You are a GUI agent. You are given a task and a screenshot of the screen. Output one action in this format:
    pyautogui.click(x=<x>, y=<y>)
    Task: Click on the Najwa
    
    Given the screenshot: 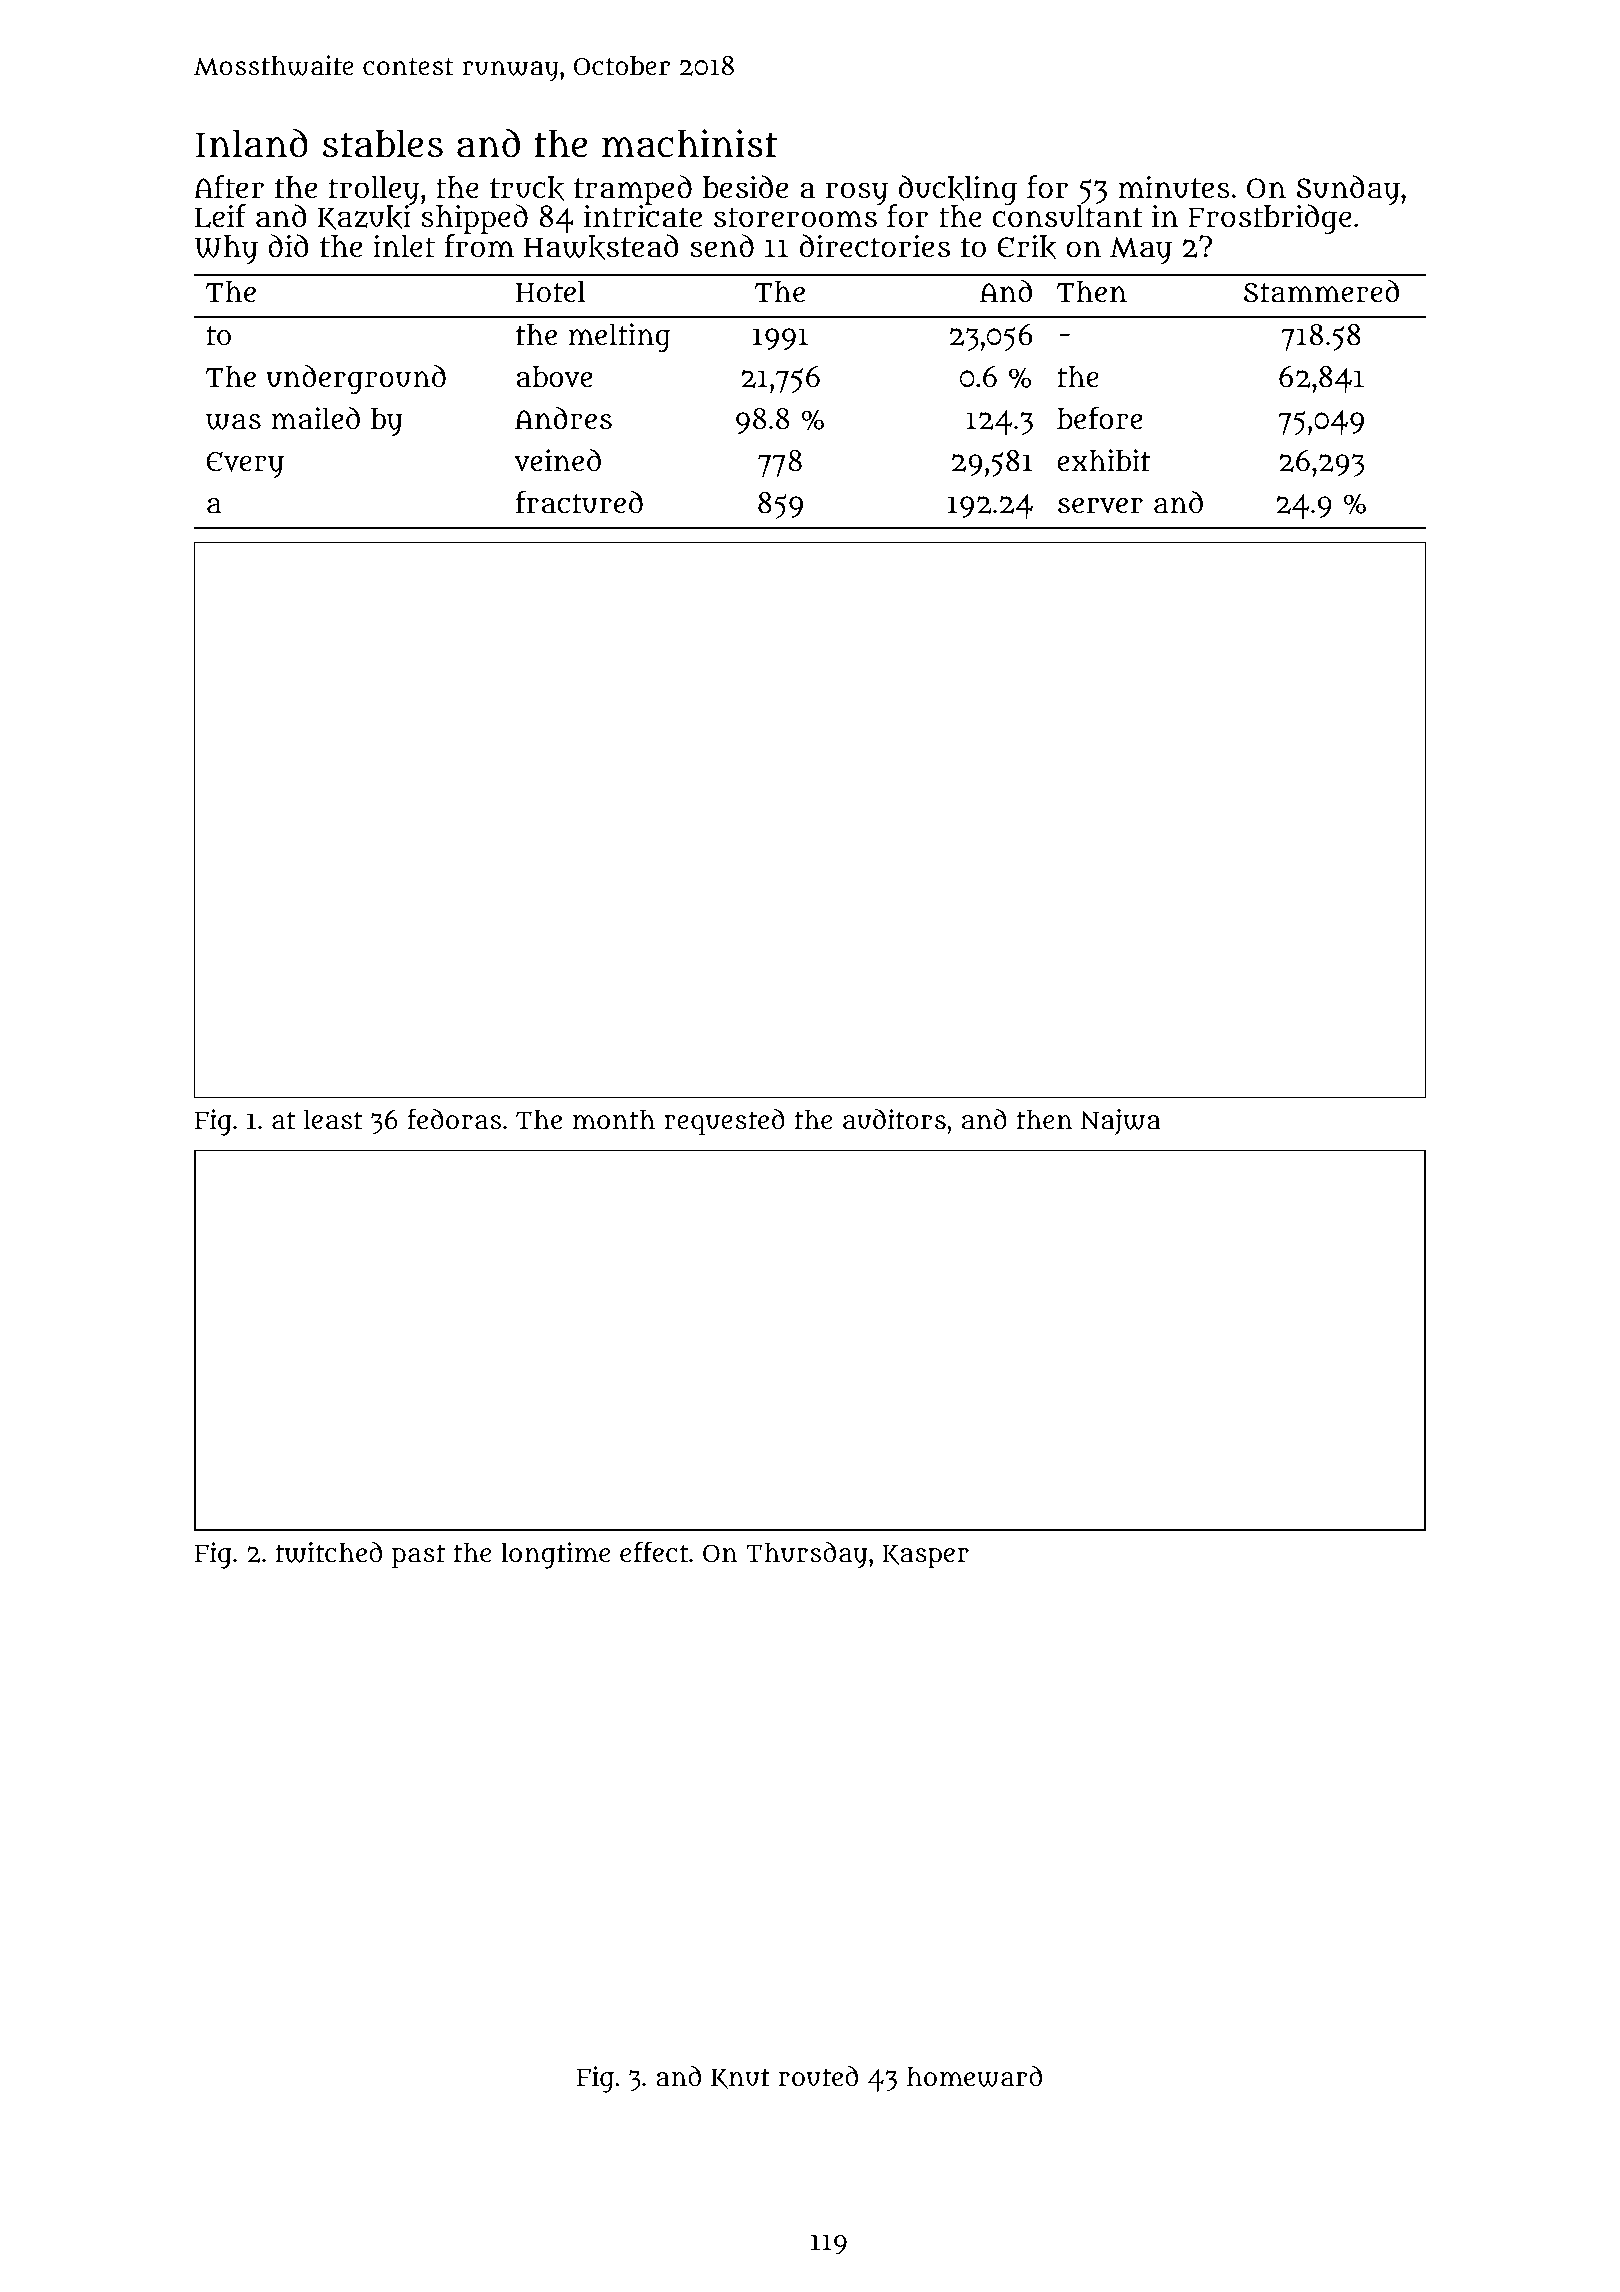 What is the action you would take?
    pyautogui.click(x=1121, y=1122)
